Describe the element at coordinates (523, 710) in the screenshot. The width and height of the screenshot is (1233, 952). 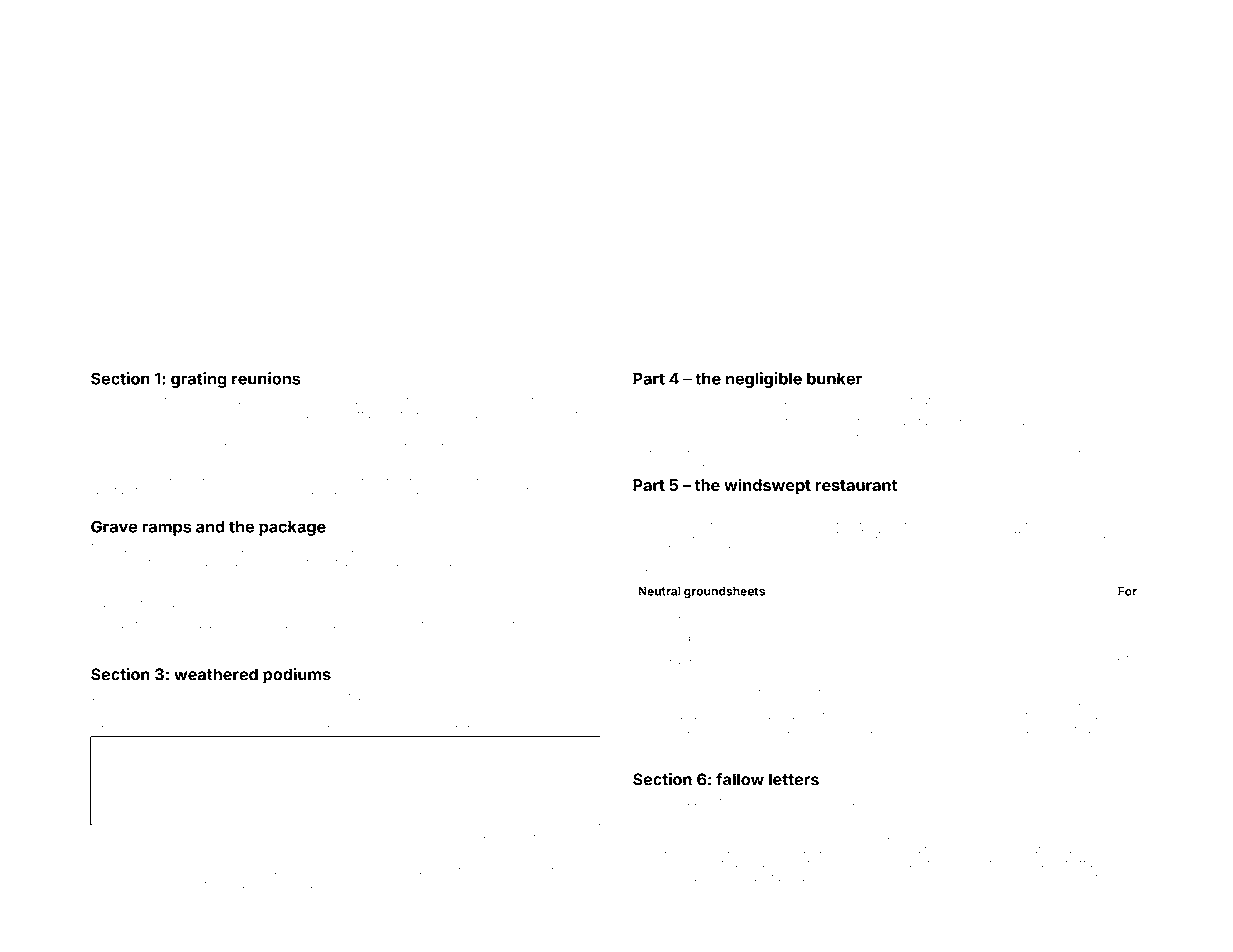
I see `homeowner` at that location.
